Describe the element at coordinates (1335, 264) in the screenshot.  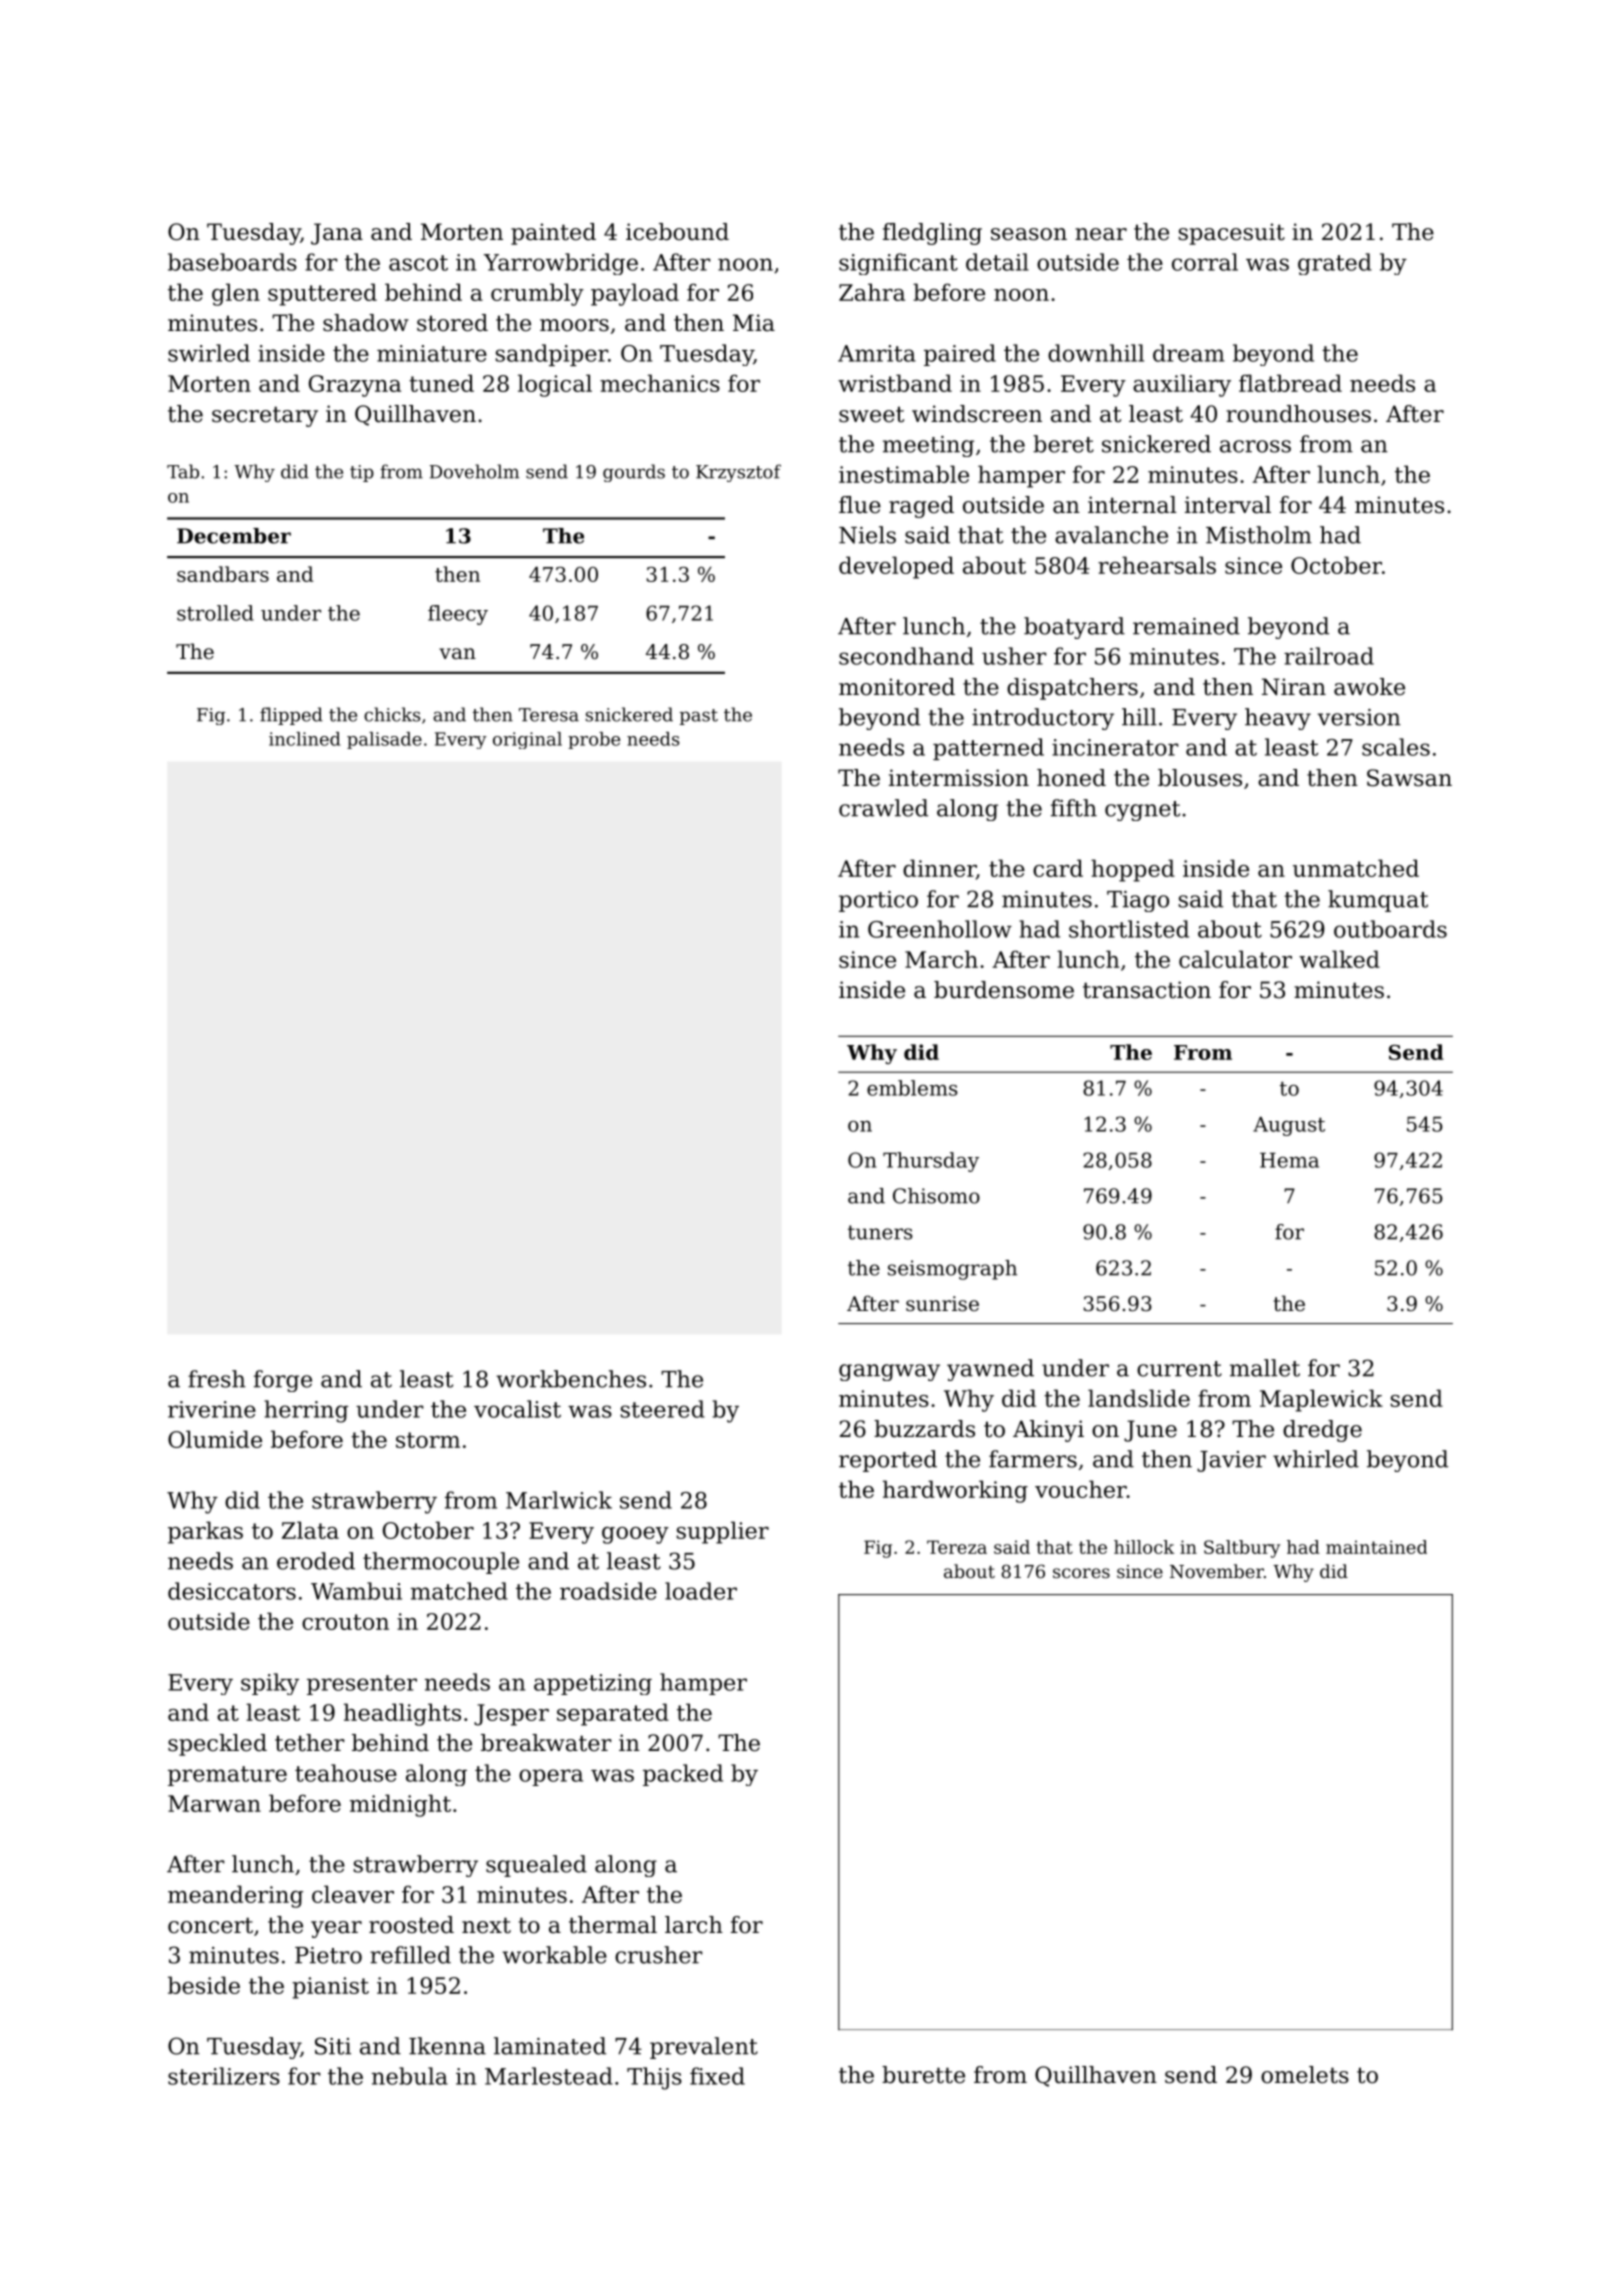
I see `grated` at that location.
